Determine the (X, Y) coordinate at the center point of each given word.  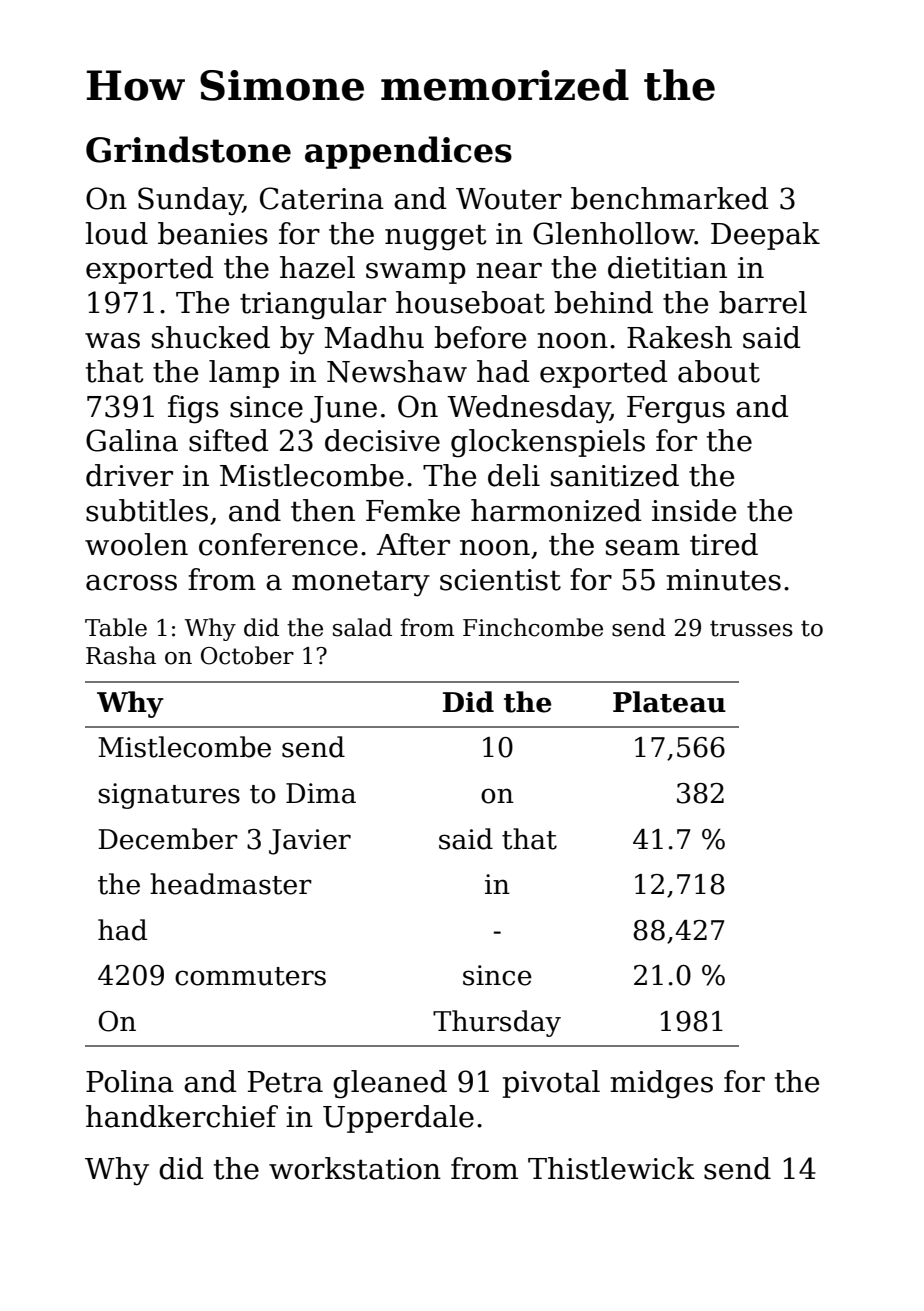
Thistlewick (611, 1168)
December (168, 839)
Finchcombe (533, 627)
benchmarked (670, 198)
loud (116, 233)
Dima (321, 793)
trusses (751, 628)
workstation (355, 1168)
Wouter (509, 199)
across (131, 583)
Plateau (669, 702)
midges (661, 1084)
